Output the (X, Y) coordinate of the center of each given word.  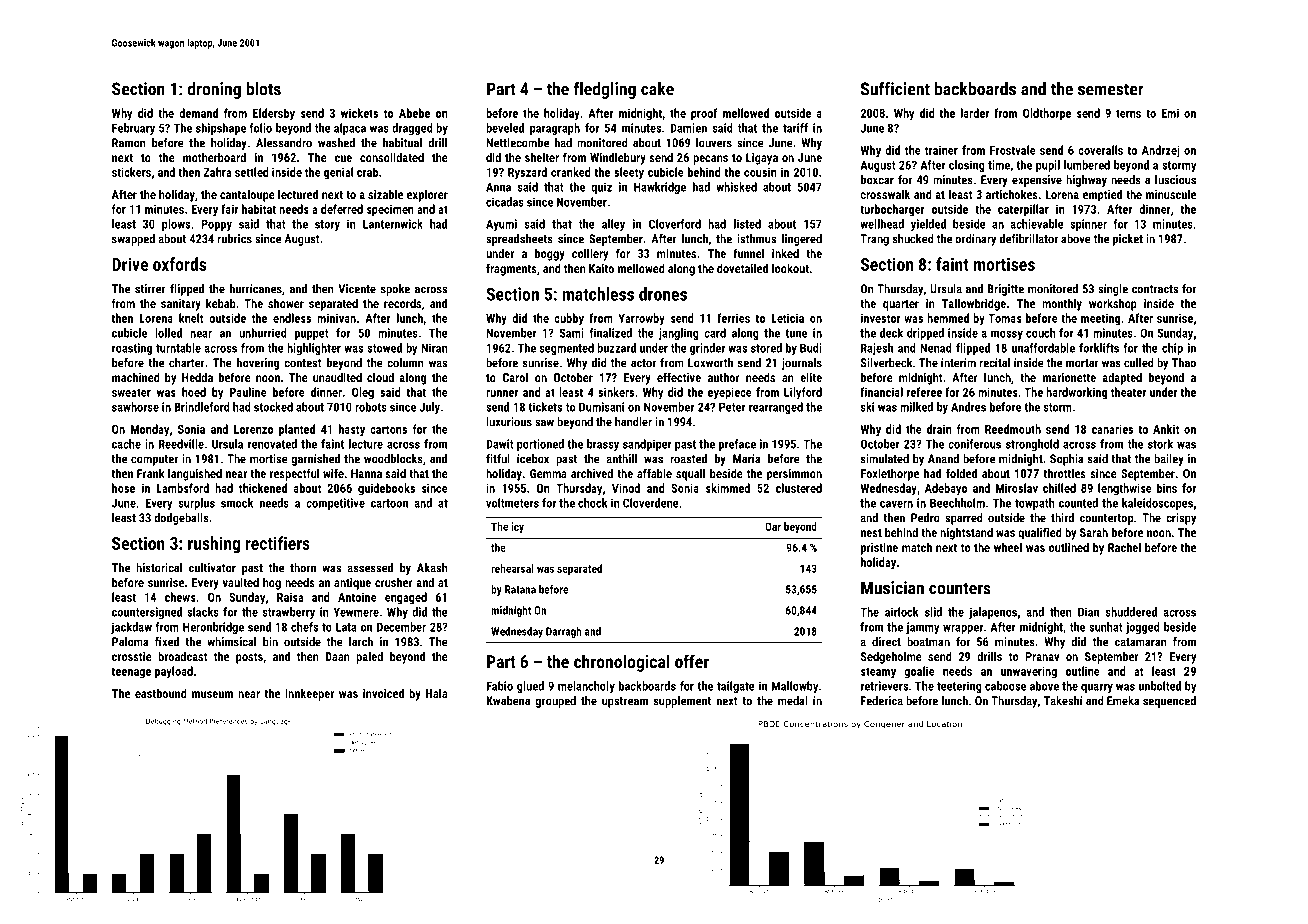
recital (994, 363)
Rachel (1124, 547)
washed (336, 143)
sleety (629, 173)
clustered (799, 488)
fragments (511, 269)
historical (159, 568)
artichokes (1012, 194)
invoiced (383, 693)
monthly (1062, 304)
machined (136, 377)
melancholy (586, 687)
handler (633, 422)
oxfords (179, 264)
